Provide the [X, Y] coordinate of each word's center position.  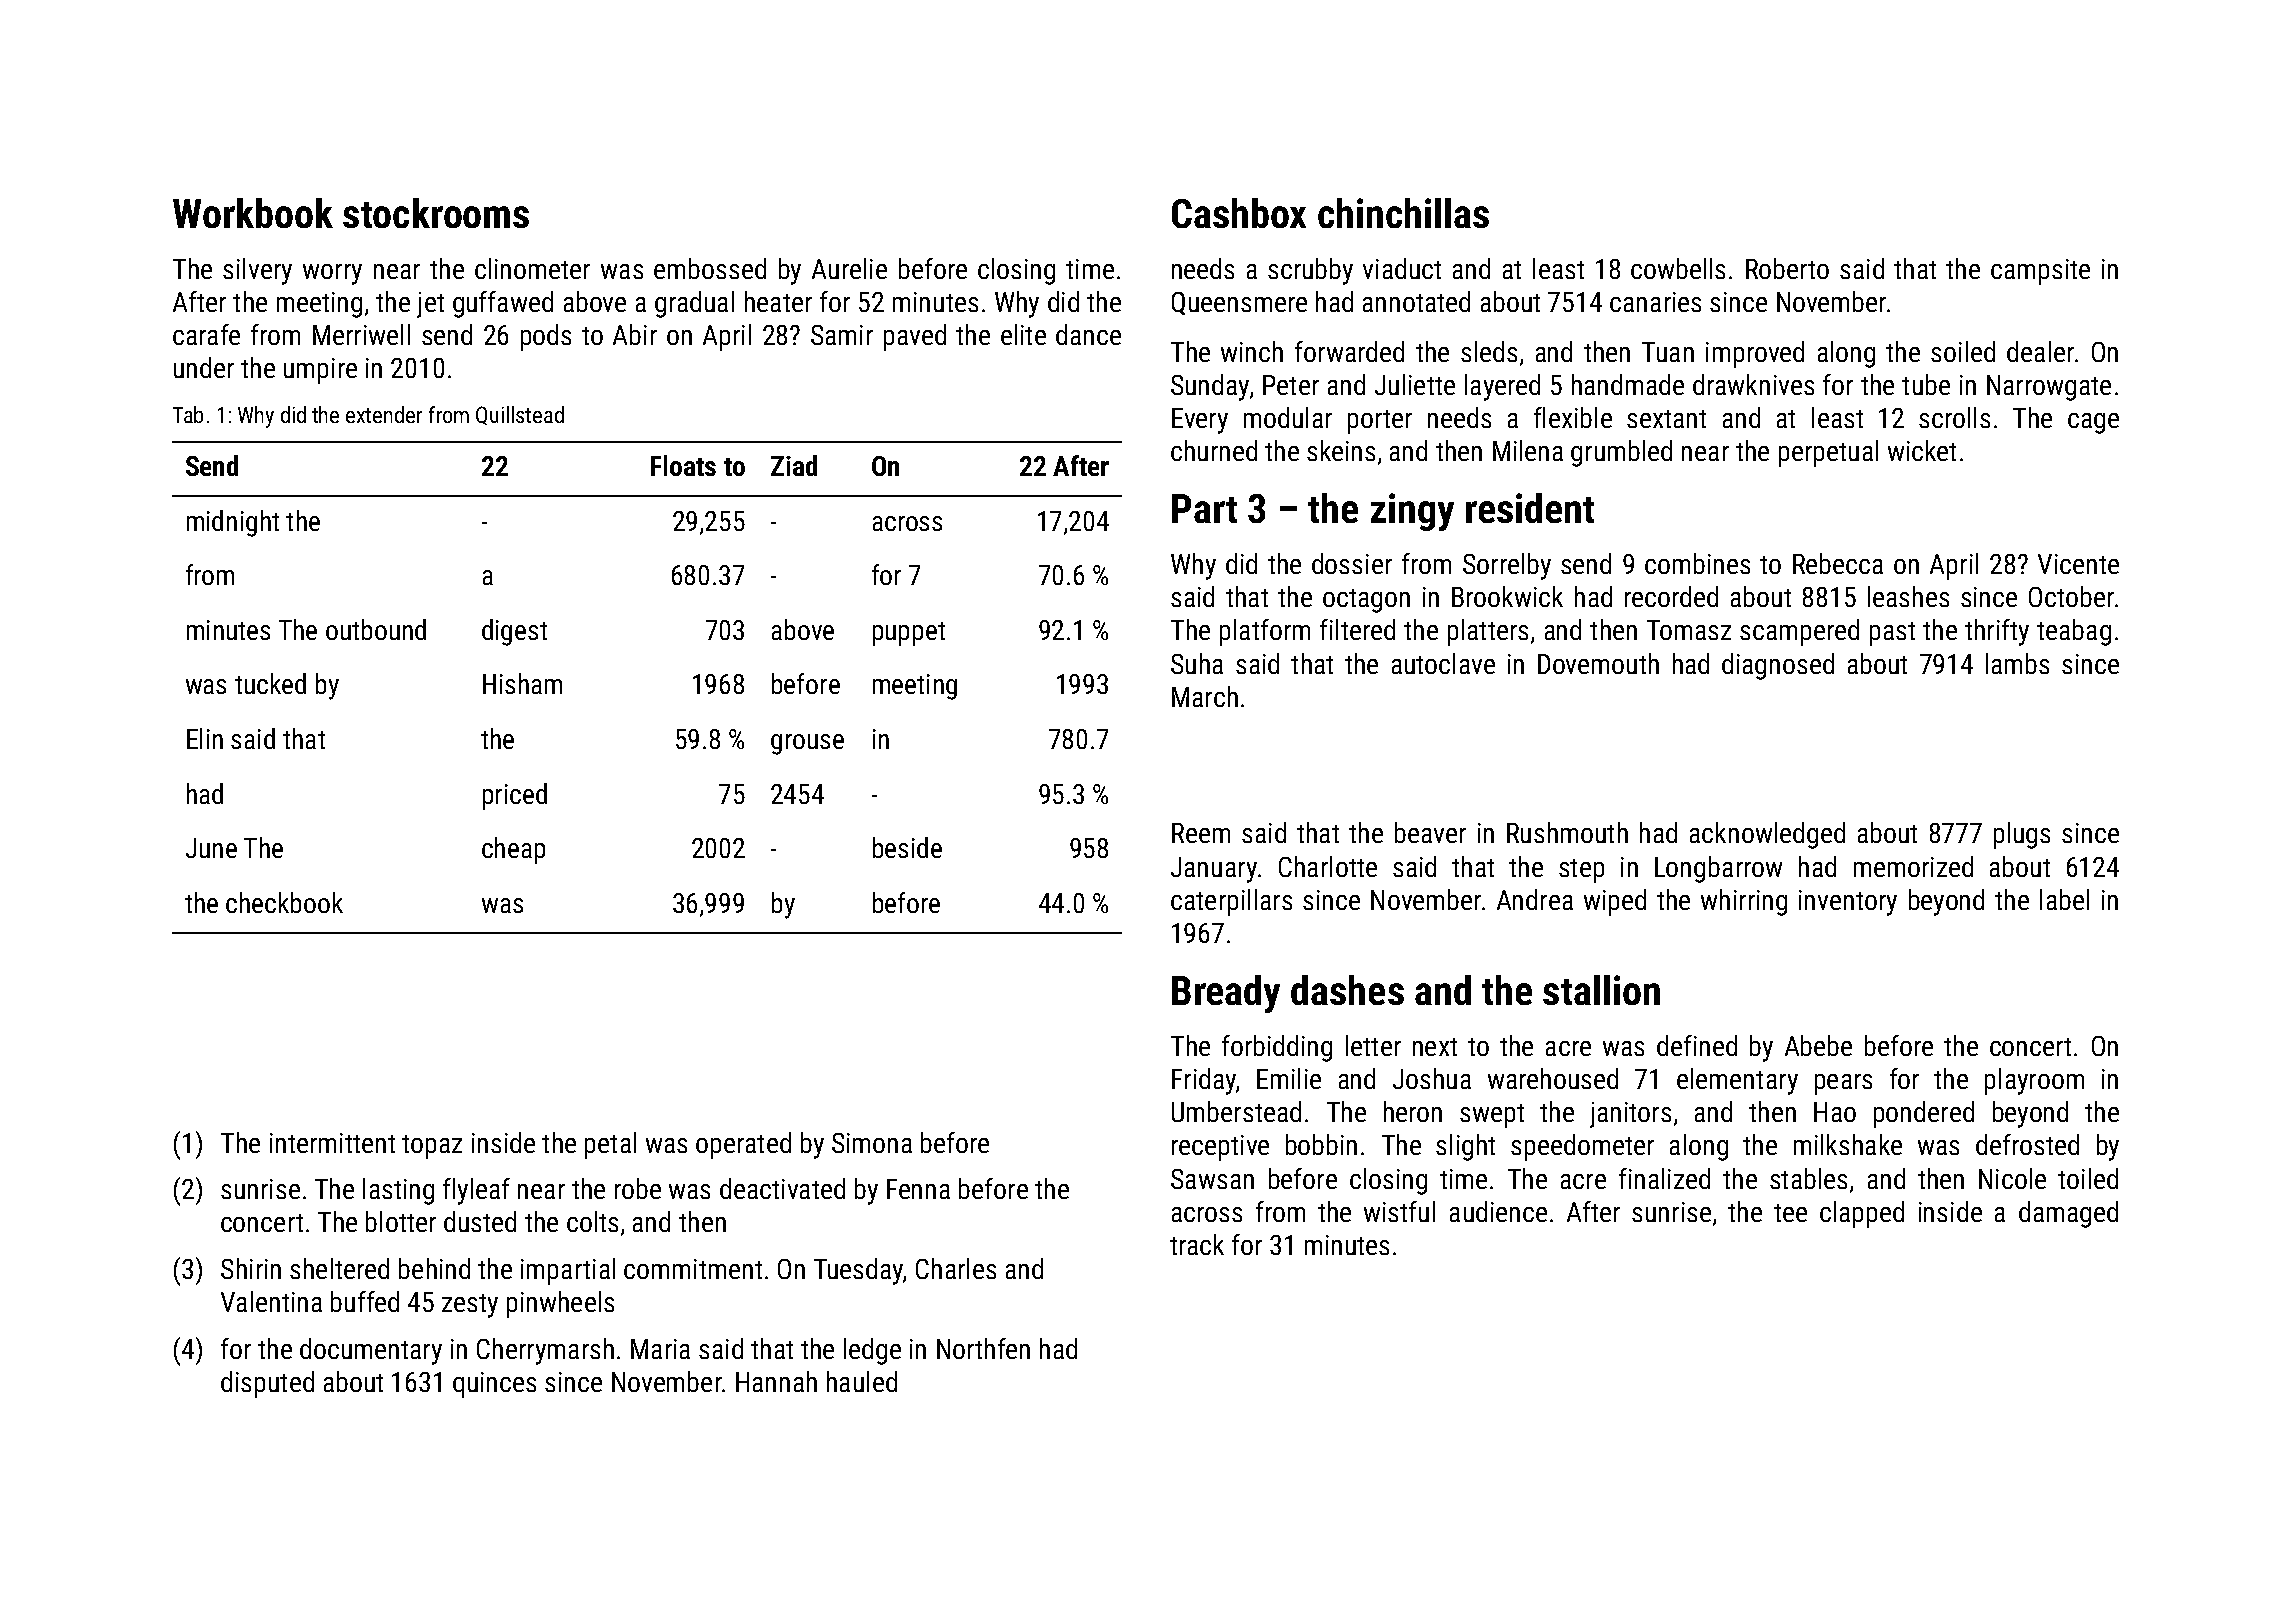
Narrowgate [2049, 388]
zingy [1412, 512]
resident [1530, 508]
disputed [267, 1384]
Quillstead [520, 415]
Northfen [983, 1348]
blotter [401, 1221]
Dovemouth [1598, 663]
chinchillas [1403, 213]
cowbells [1678, 268]
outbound [376, 629]
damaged [2068, 1214]
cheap [513, 850]
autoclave [1443, 663]
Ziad [794, 465]
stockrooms [436, 213]
